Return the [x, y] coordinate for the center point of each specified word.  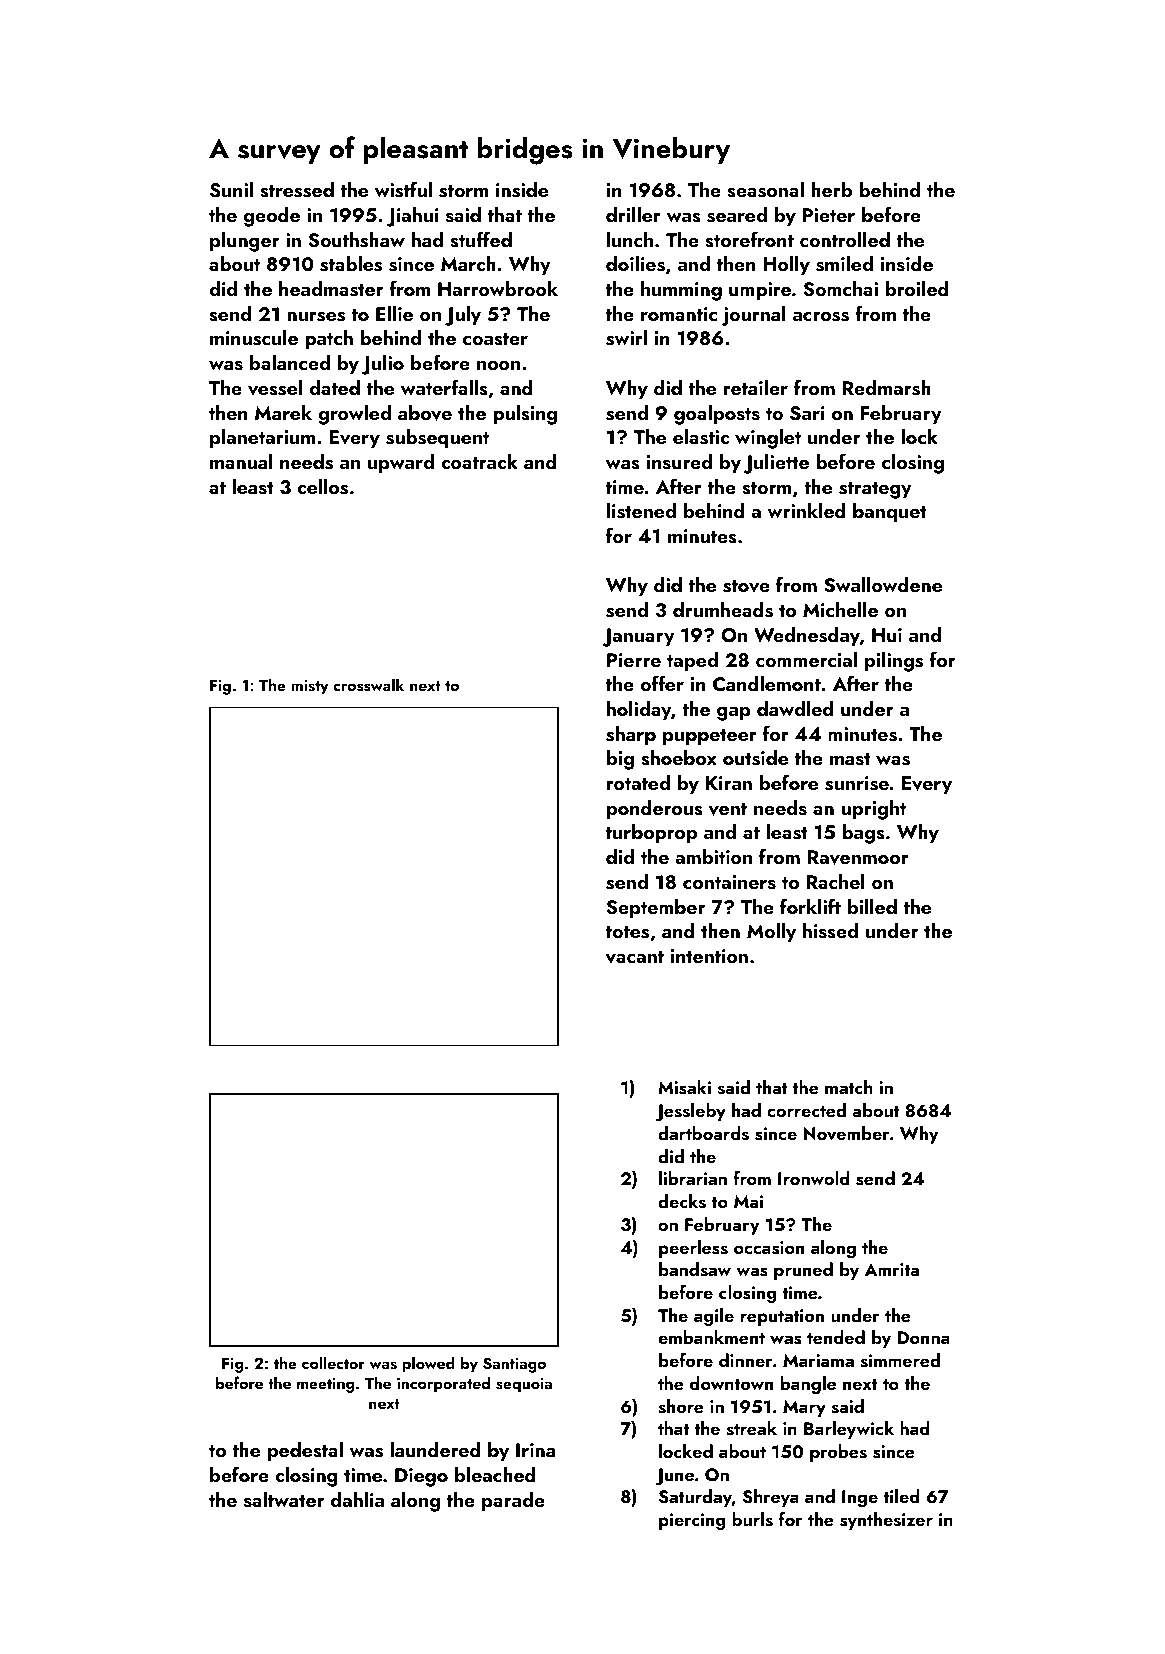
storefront [749, 239]
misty [310, 687]
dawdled [795, 708]
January [639, 637]
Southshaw [357, 240]
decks [682, 1201]
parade [513, 1502]
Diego [421, 1477]
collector [333, 1362]
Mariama [818, 1360]
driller [633, 214]
